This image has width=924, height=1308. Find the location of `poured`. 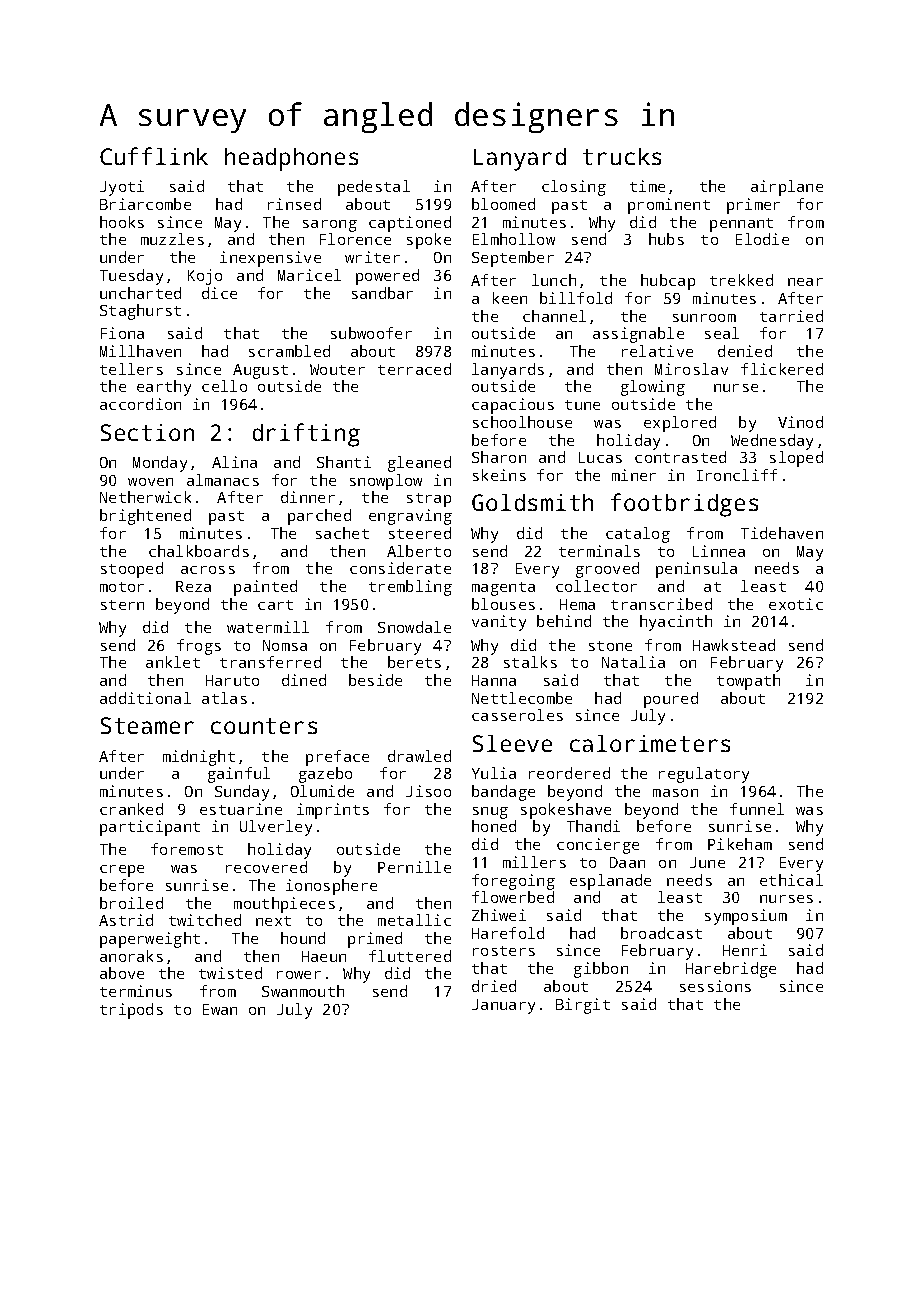

poured is located at coordinates (671, 700).
